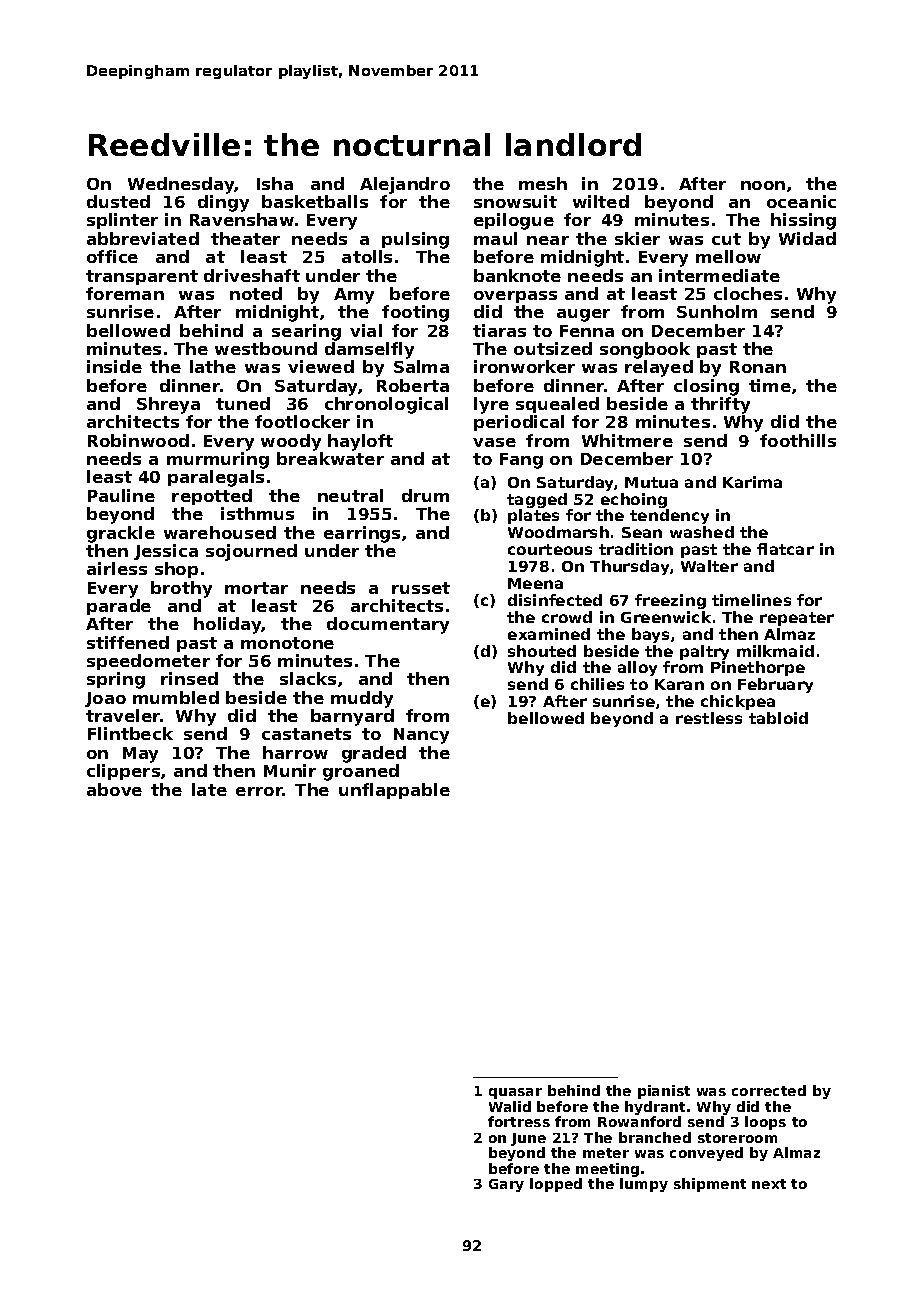 The image size is (924, 1314). What do you see at coordinates (769, 1090) in the screenshot?
I see `corrected` at bounding box center [769, 1090].
